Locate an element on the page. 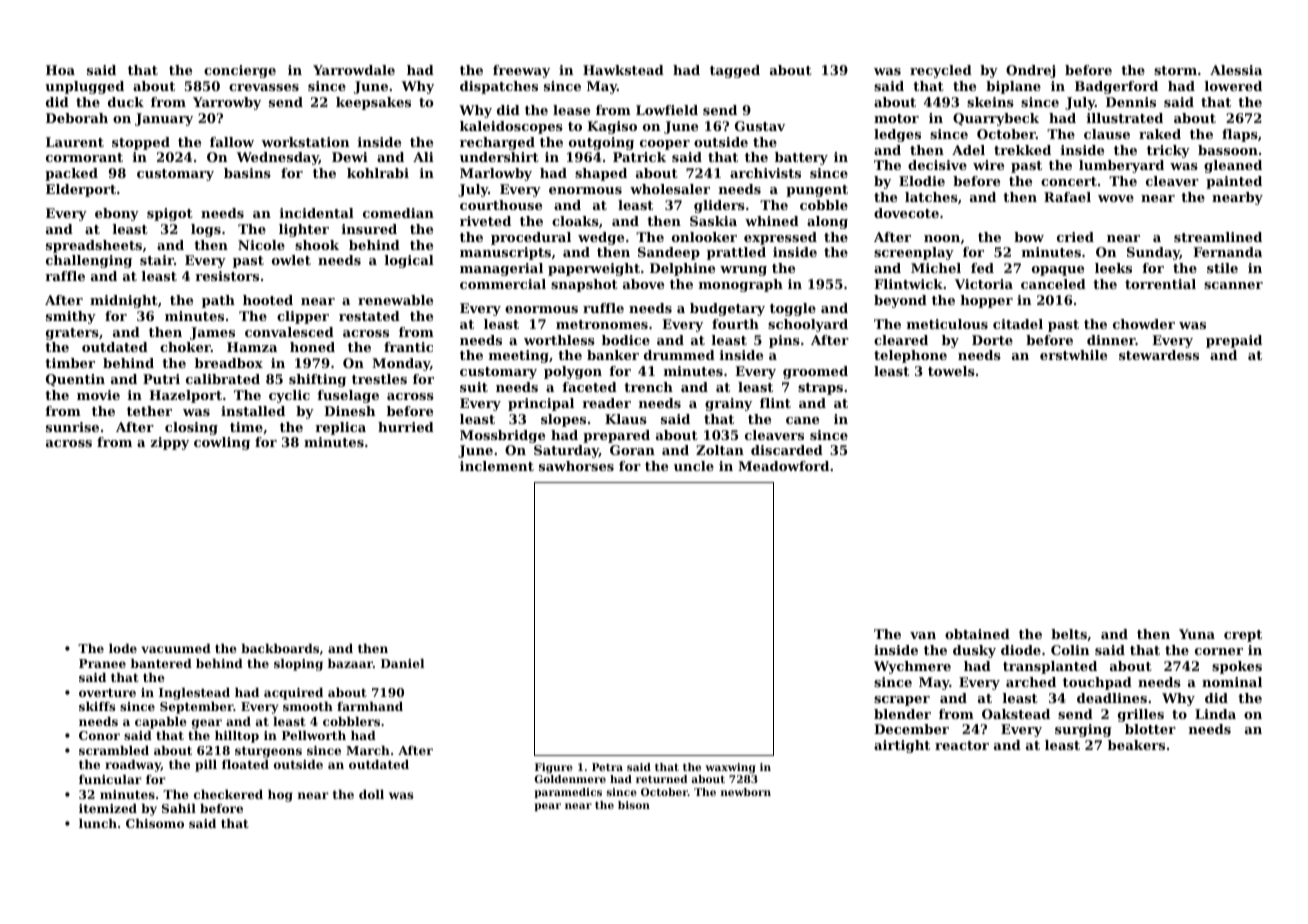 Image resolution: width=1308 pixels, height=924 pixels. unplugged is located at coordinates (84, 87).
